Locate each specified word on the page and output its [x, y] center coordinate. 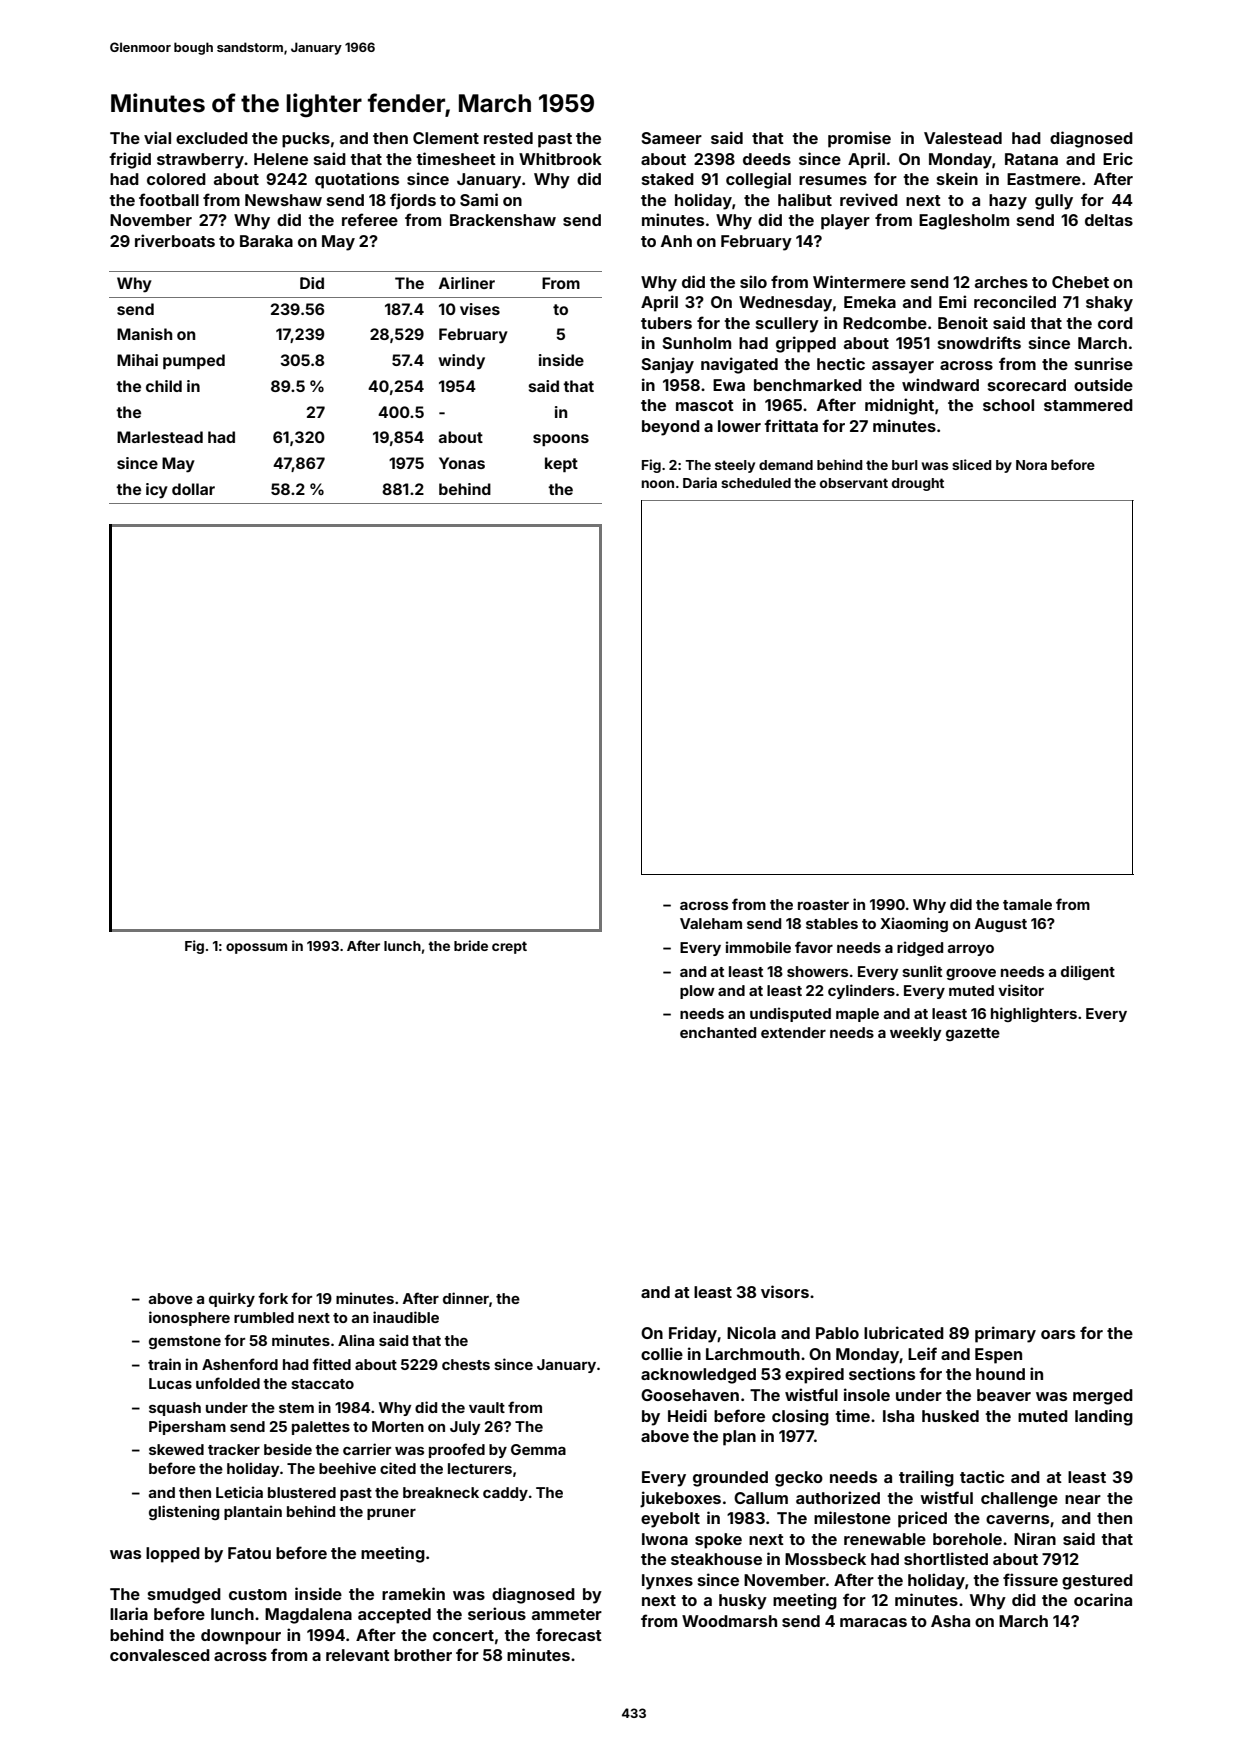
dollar [193, 489]
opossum [256, 948]
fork [273, 1298]
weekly [916, 1034]
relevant [358, 1655]
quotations [357, 180]
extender [793, 1032]
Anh [676, 241]
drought [918, 484]
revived [869, 199]
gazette [973, 1034]
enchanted [718, 1032]
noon [658, 484]
